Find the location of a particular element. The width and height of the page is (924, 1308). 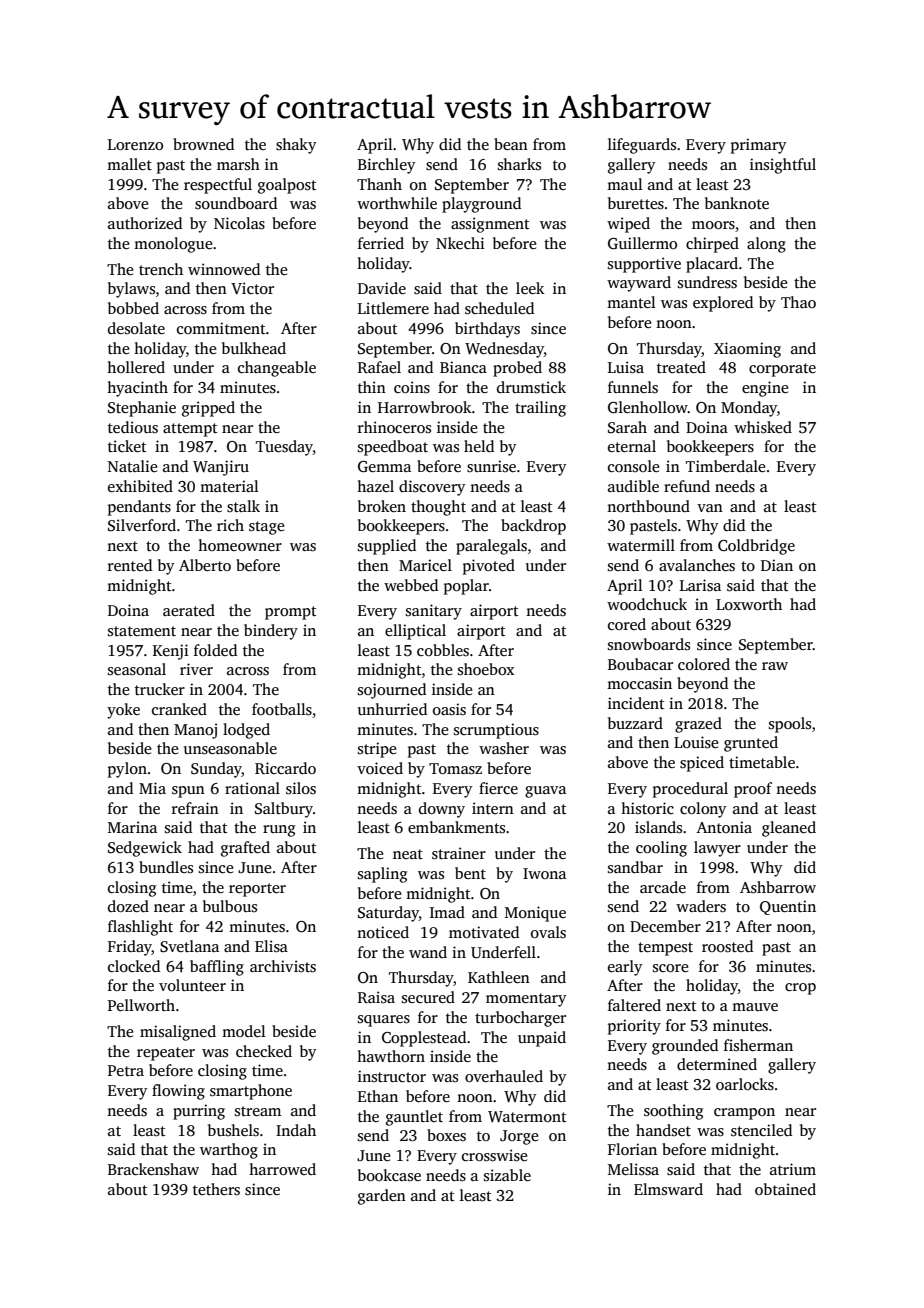

stage is located at coordinates (266, 528).
